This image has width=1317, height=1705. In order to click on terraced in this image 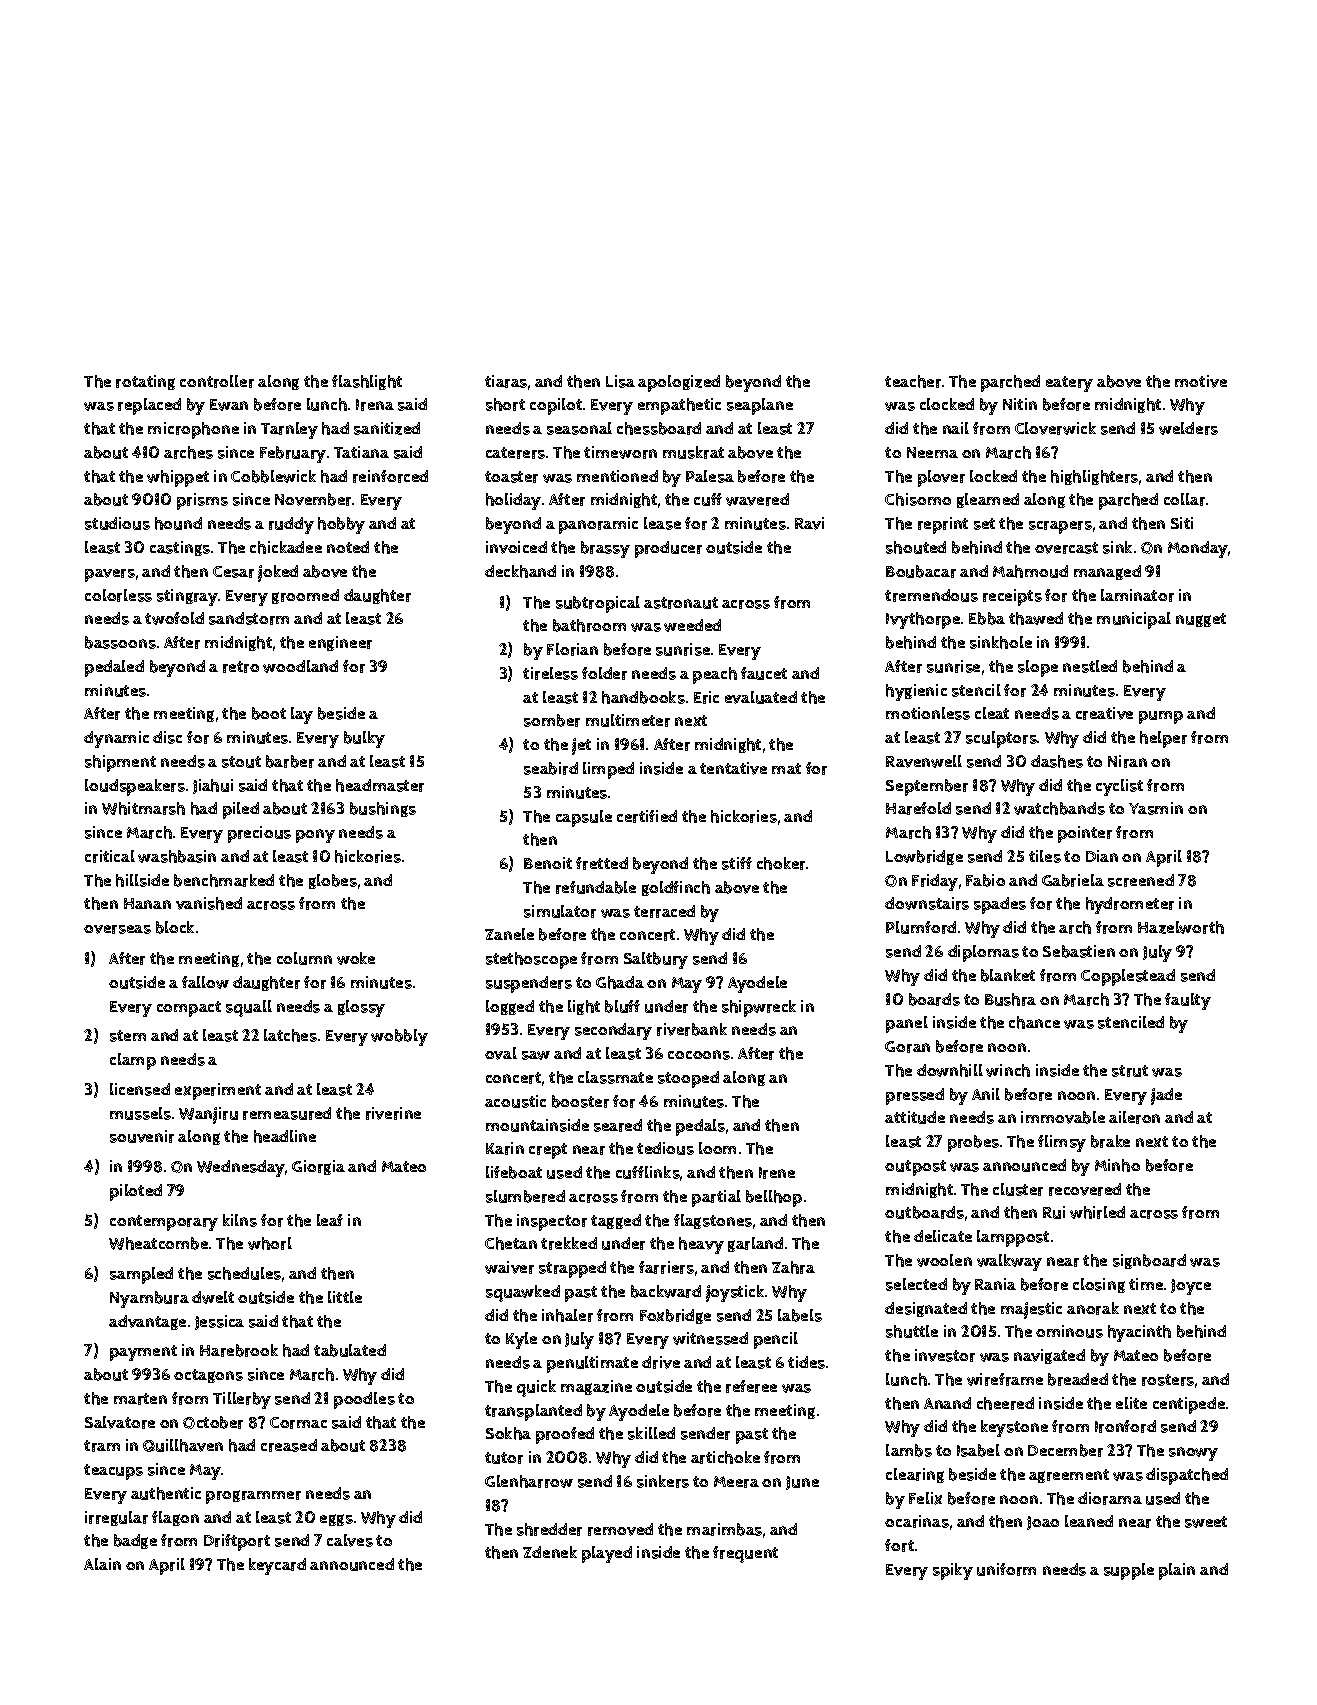, I will do `click(664, 911)`.
